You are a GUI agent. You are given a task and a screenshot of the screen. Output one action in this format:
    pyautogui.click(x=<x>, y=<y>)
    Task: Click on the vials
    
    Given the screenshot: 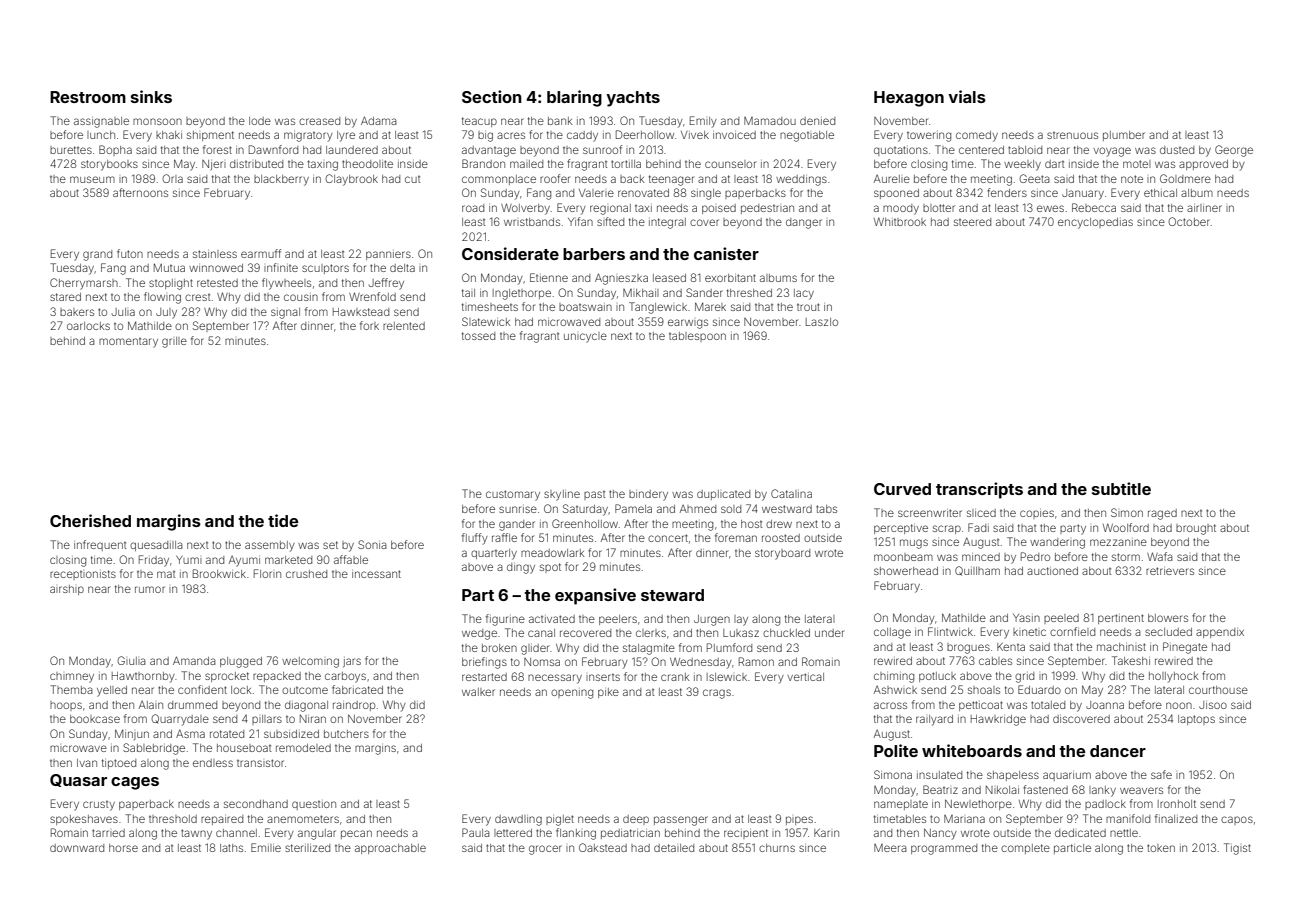 What is the action you would take?
    pyautogui.click(x=967, y=96)
